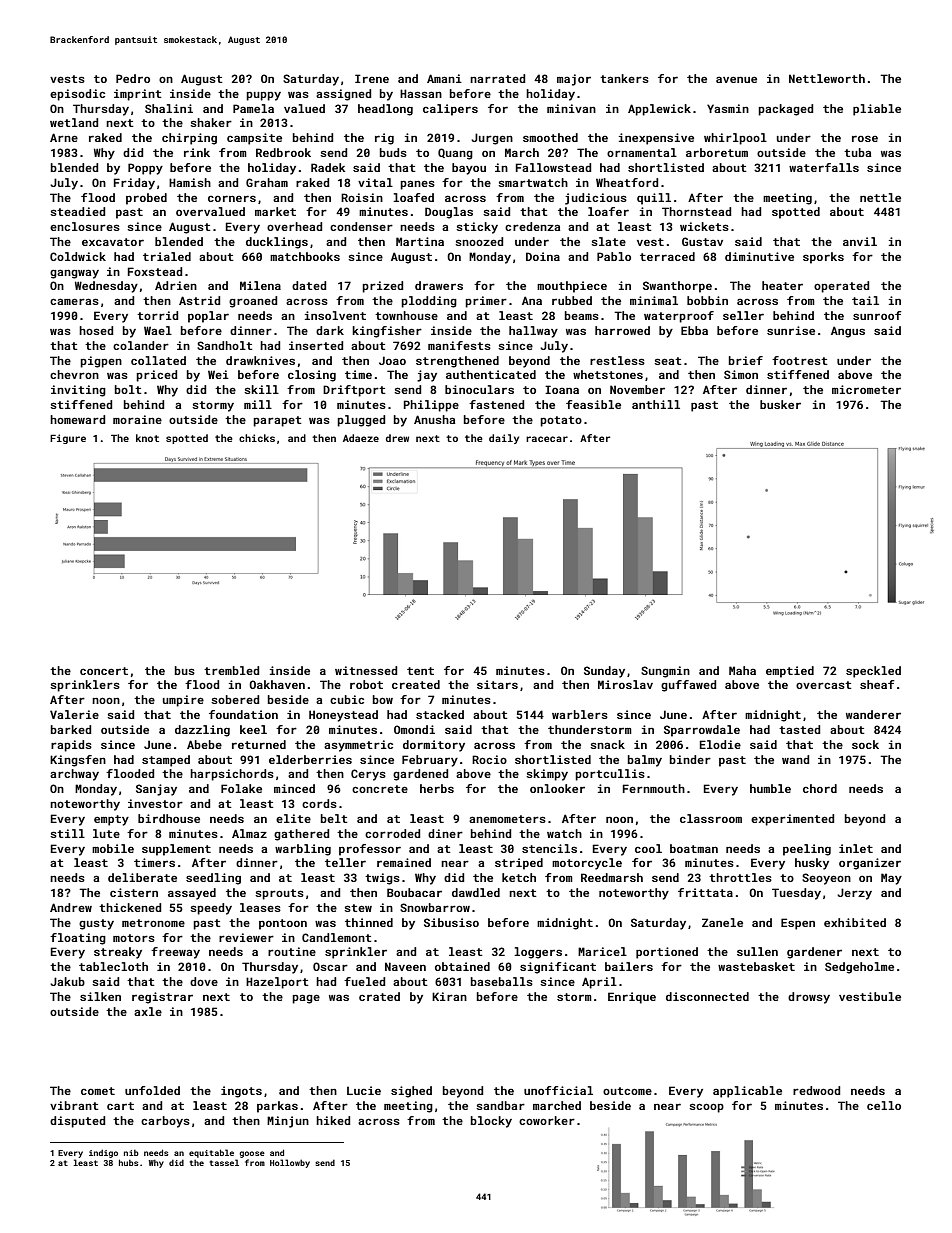 This screenshot has height=1233, width=952. Describe the element at coordinates (800, 360) in the screenshot. I see `footrest` at that location.
